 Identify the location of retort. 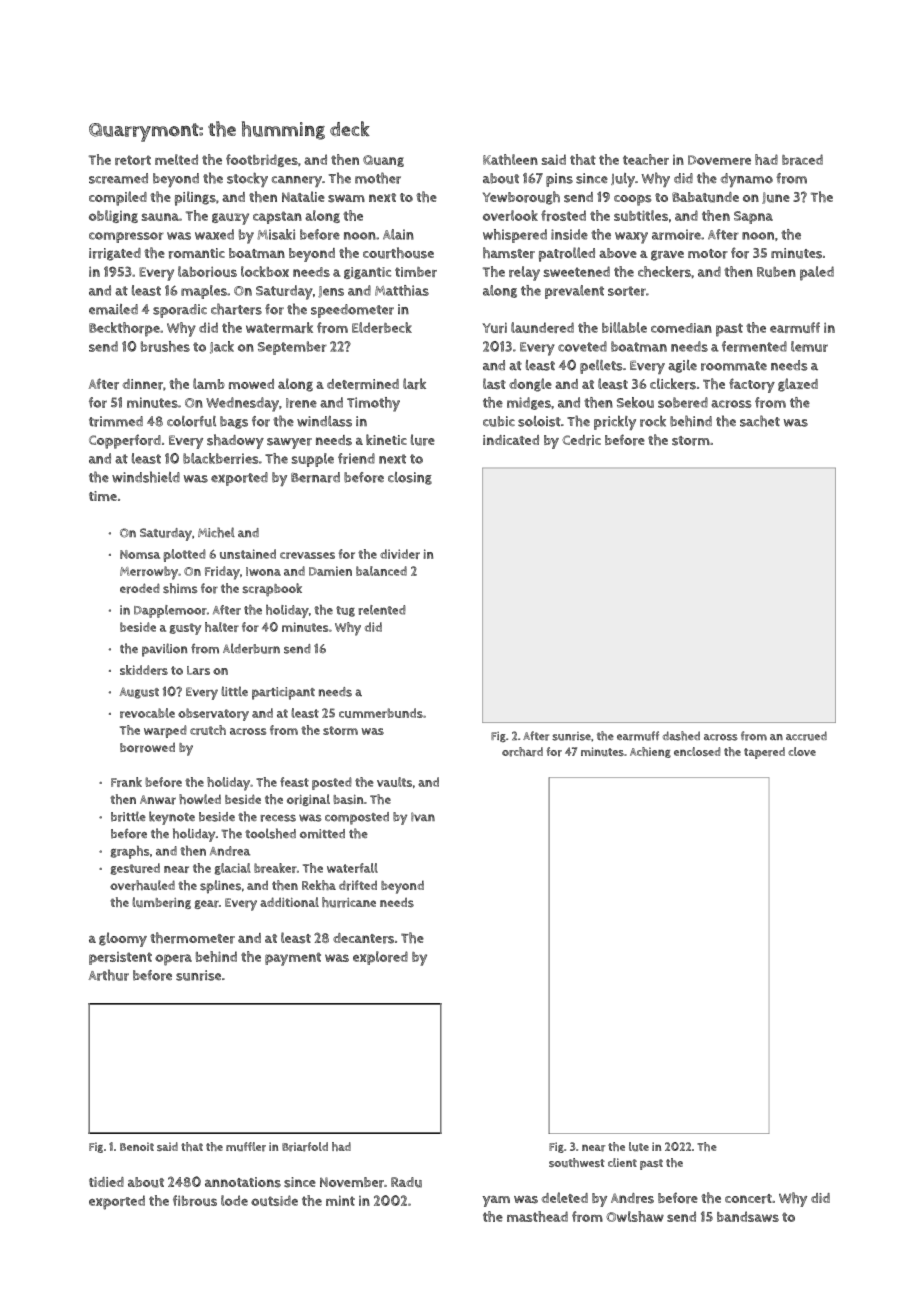
(133, 160).
